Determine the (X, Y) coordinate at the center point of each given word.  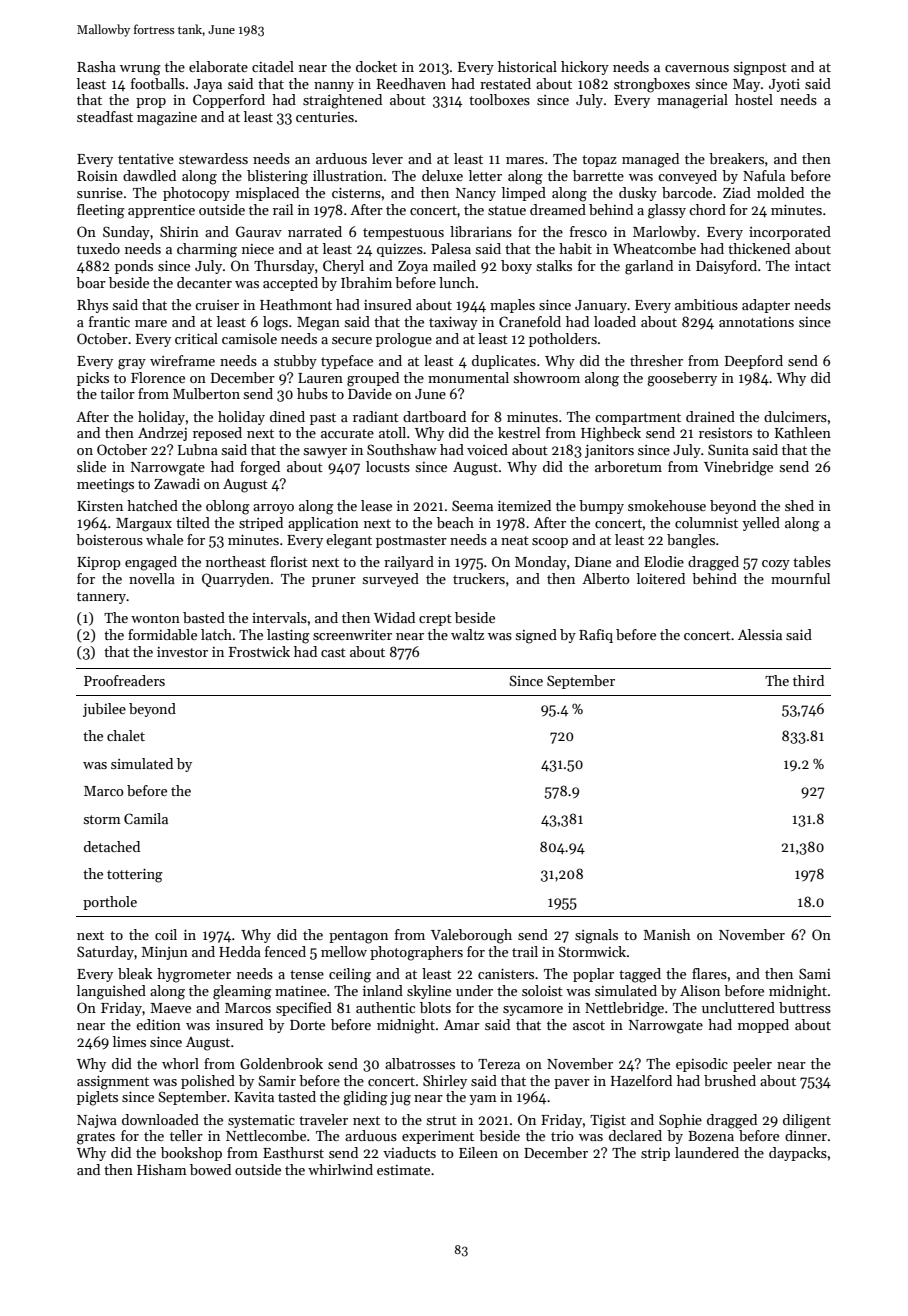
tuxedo (98, 248)
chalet (126, 735)
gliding (365, 1098)
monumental (468, 377)
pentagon (358, 937)
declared (635, 1135)
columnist (706, 522)
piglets (97, 1098)
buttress (805, 1007)
